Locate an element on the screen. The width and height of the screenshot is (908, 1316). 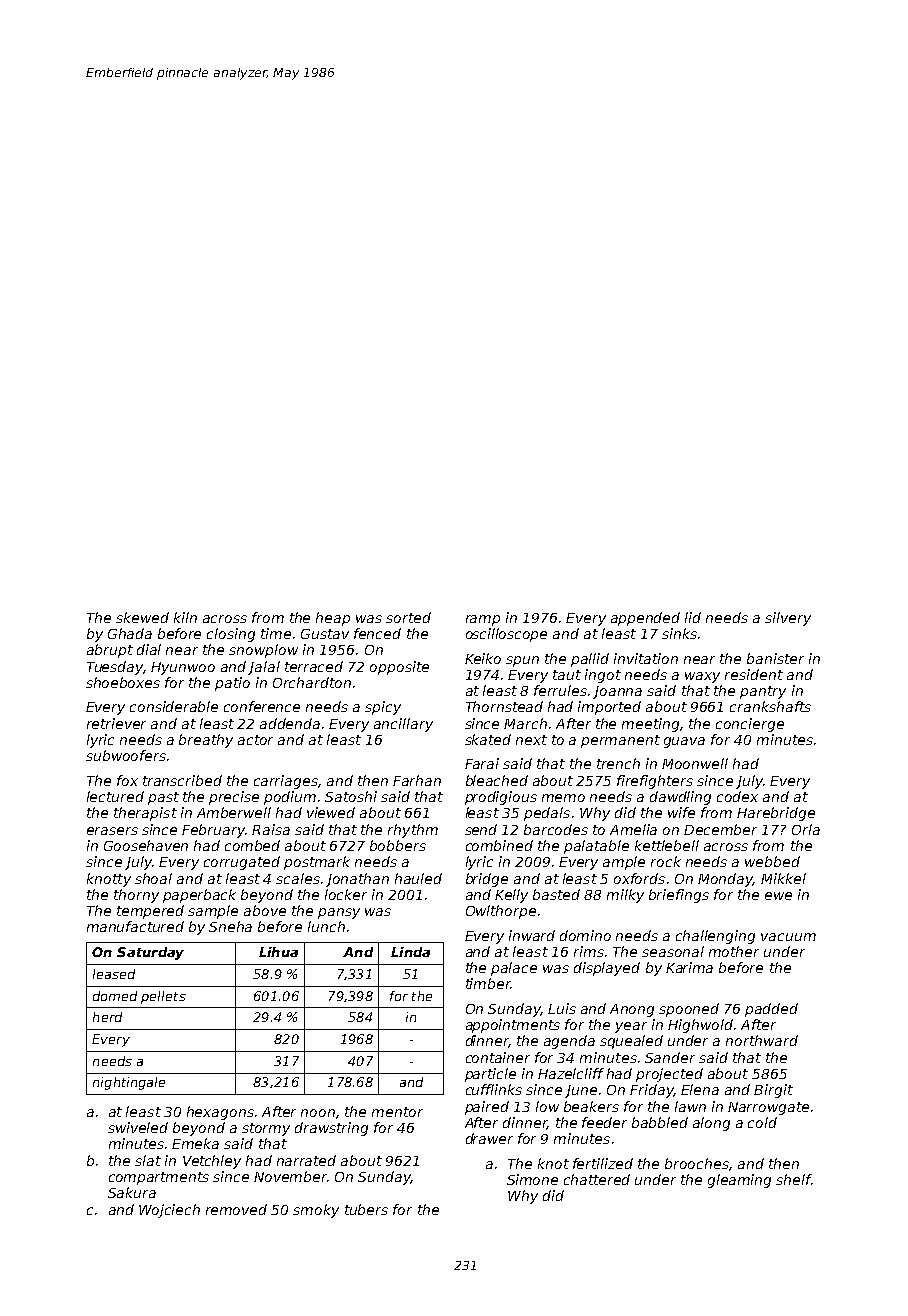
Lihua is located at coordinates (278, 952).
